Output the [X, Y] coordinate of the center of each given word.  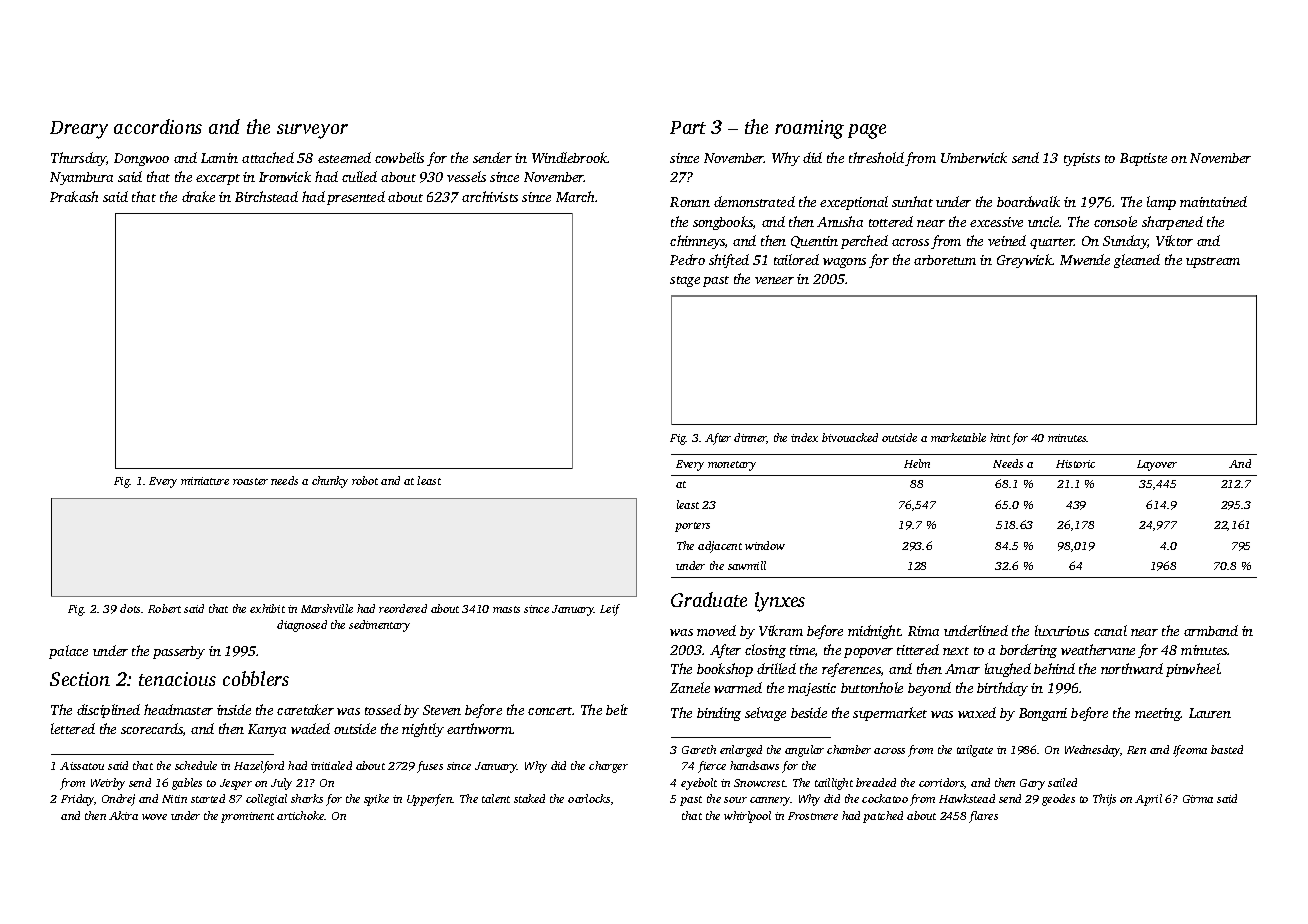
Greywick [1025, 261]
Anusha [840, 221]
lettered [73, 728]
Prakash [74, 196]
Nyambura [81, 178]
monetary [732, 466]
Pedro [687, 259]
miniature [205, 481]
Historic [1075, 464]
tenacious [177, 679]
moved [716, 630]
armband [1211, 630]
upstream [1213, 262]
